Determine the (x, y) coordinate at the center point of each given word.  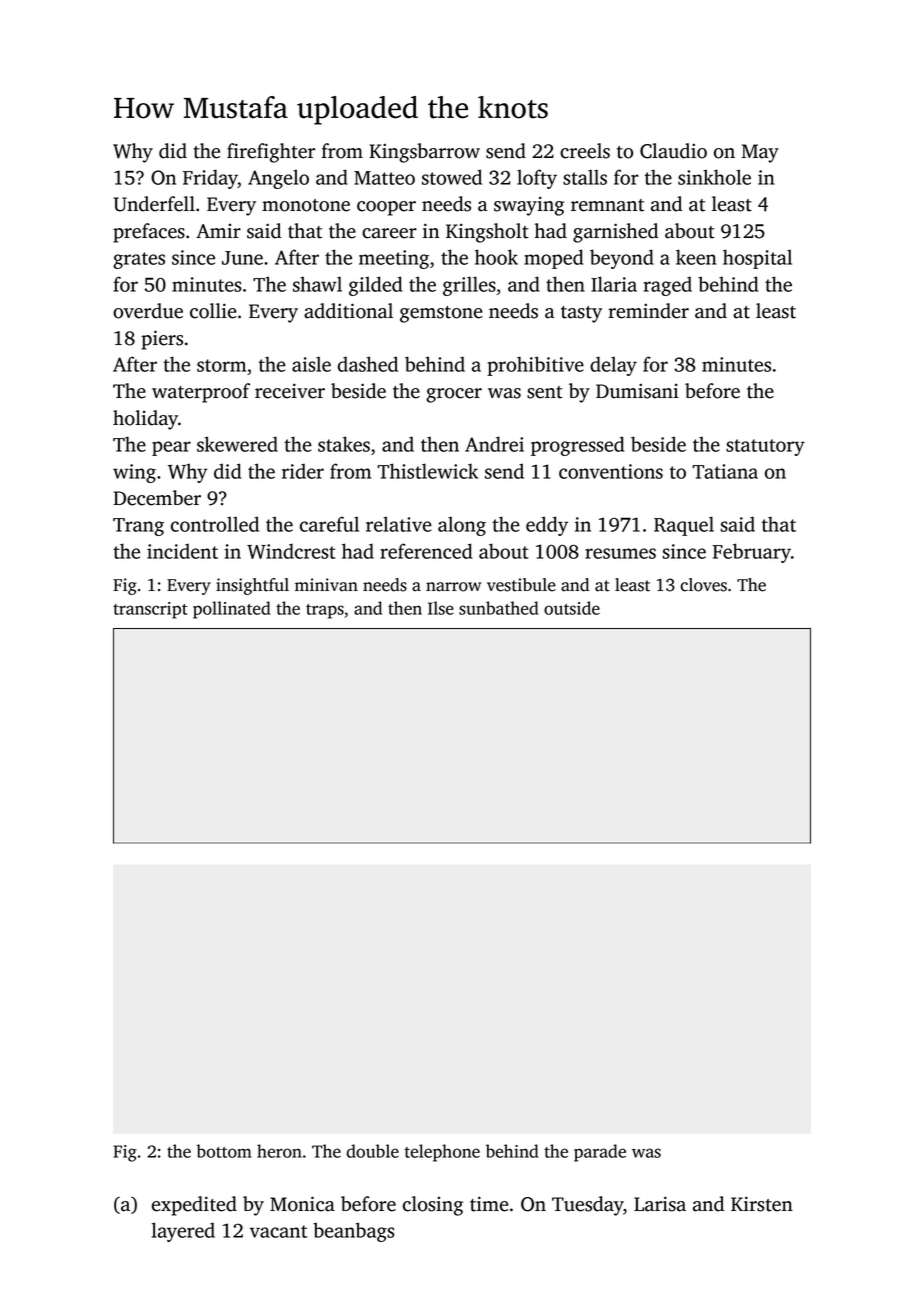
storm (221, 365)
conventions (611, 471)
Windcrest (291, 551)
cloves (703, 585)
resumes (620, 553)
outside (572, 608)
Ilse (441, 608)
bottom (224, 1151)
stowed (452, 177)
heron (279, 1151)
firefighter (271, 153)
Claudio (673, 151)
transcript (150, 610)
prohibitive (535, 366)
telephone (442, 1153)
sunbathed (498, 608)
